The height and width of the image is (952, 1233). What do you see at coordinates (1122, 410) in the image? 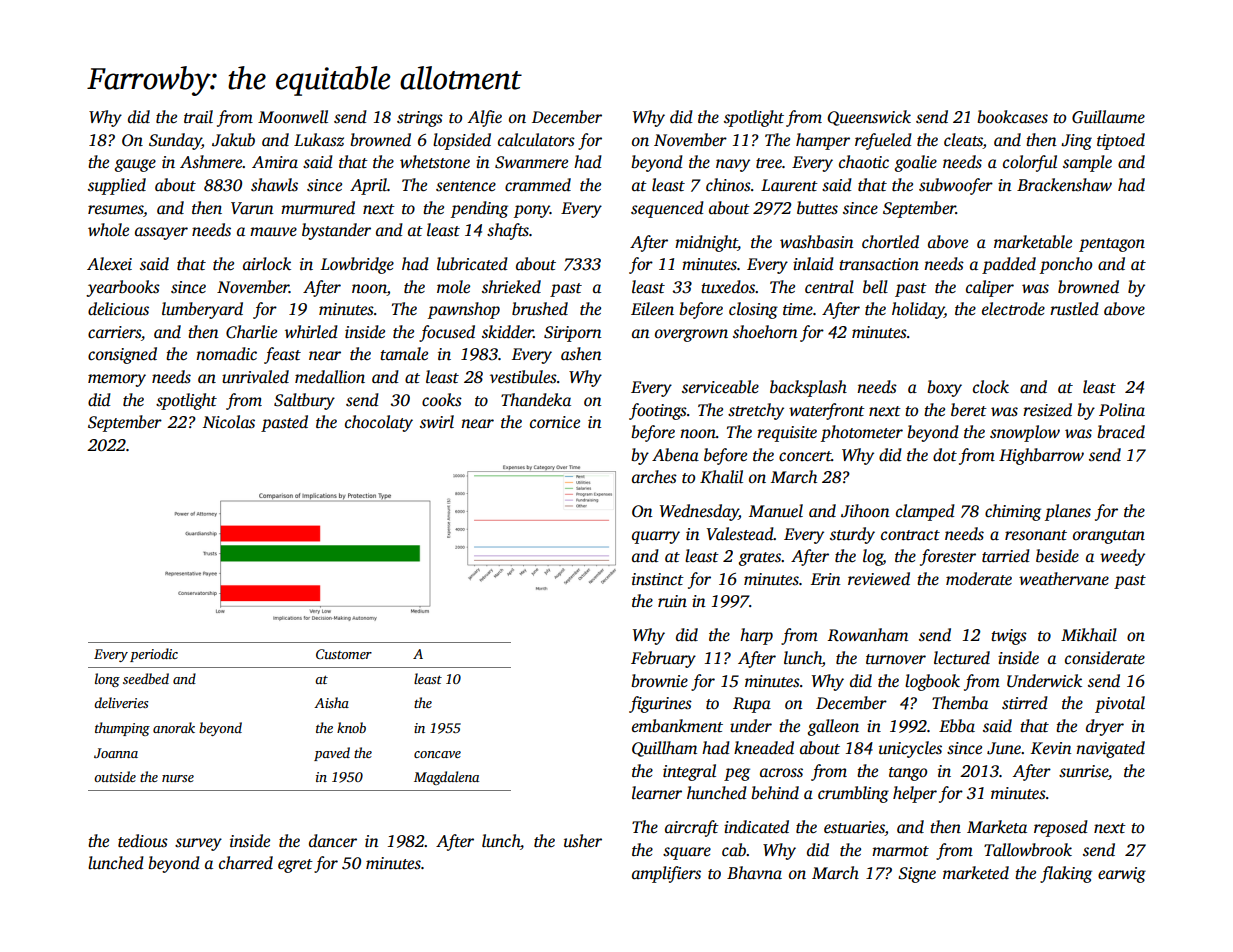
I see `Polina` at bounding box center [1122, 410].
